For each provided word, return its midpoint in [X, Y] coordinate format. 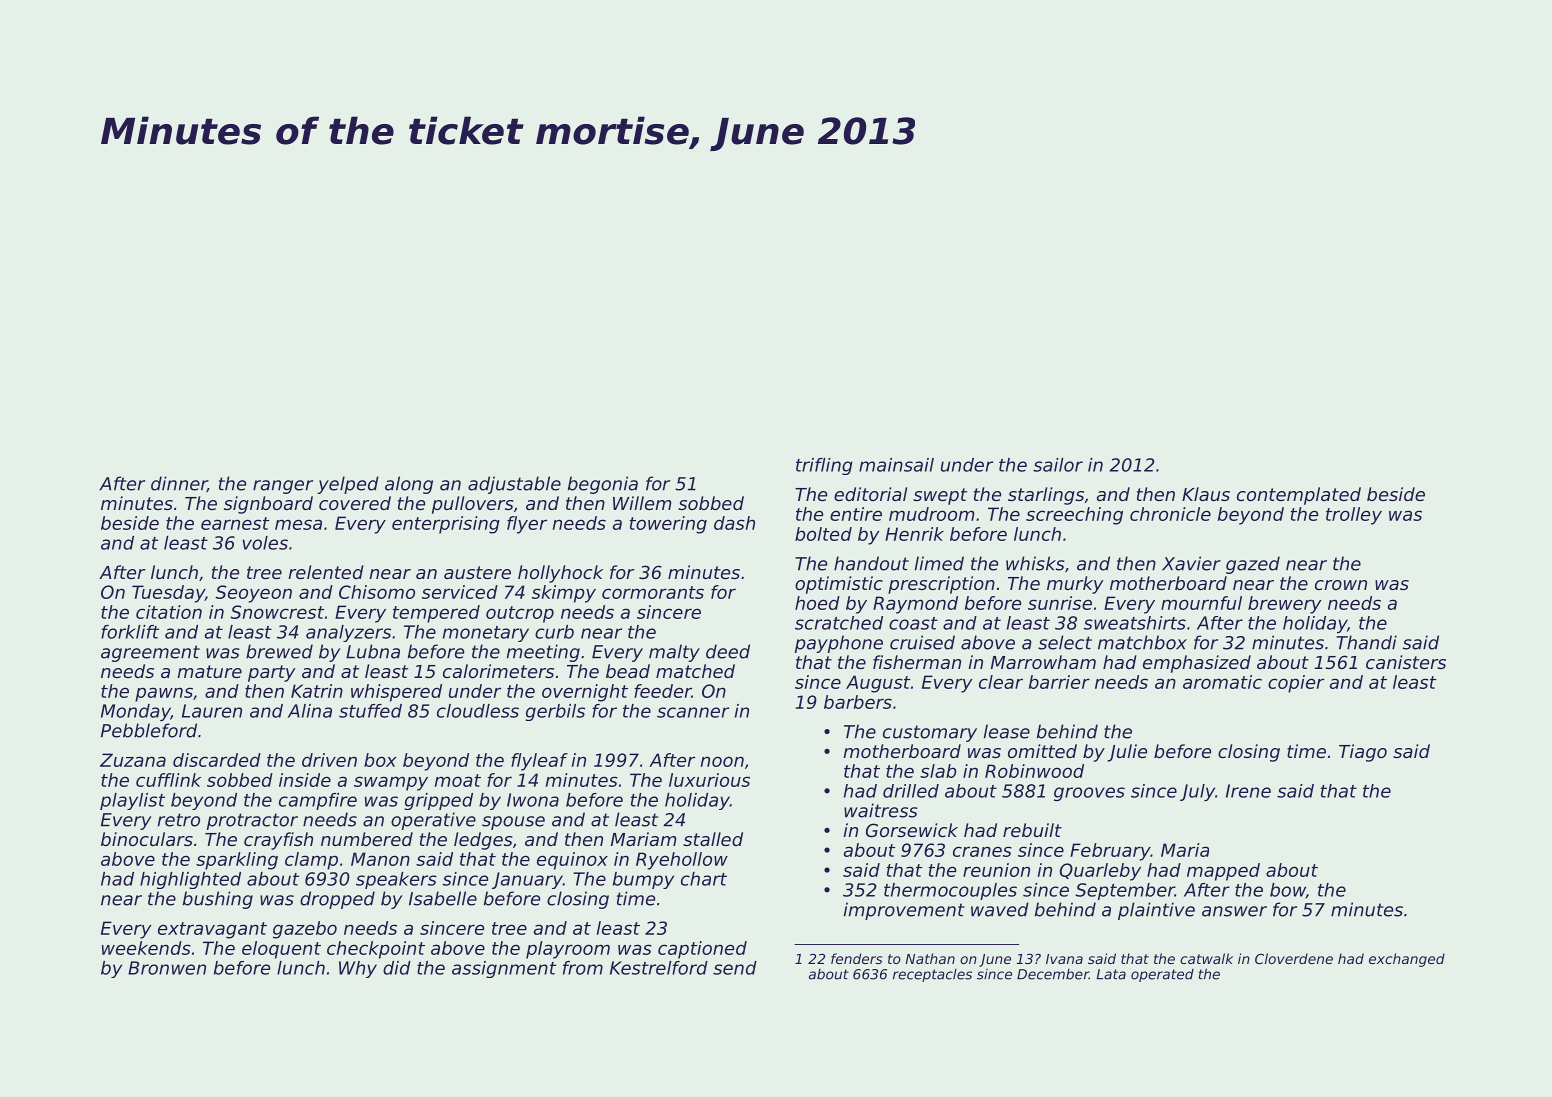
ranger [283, 487]
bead [628, 671]
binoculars [147, 839]
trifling [824, 466]
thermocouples [950, 891]
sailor [1058, 465]
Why [358, 969]
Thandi [1366, 642]
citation [169, 612]
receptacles [932, 975]
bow [1288, 891]
